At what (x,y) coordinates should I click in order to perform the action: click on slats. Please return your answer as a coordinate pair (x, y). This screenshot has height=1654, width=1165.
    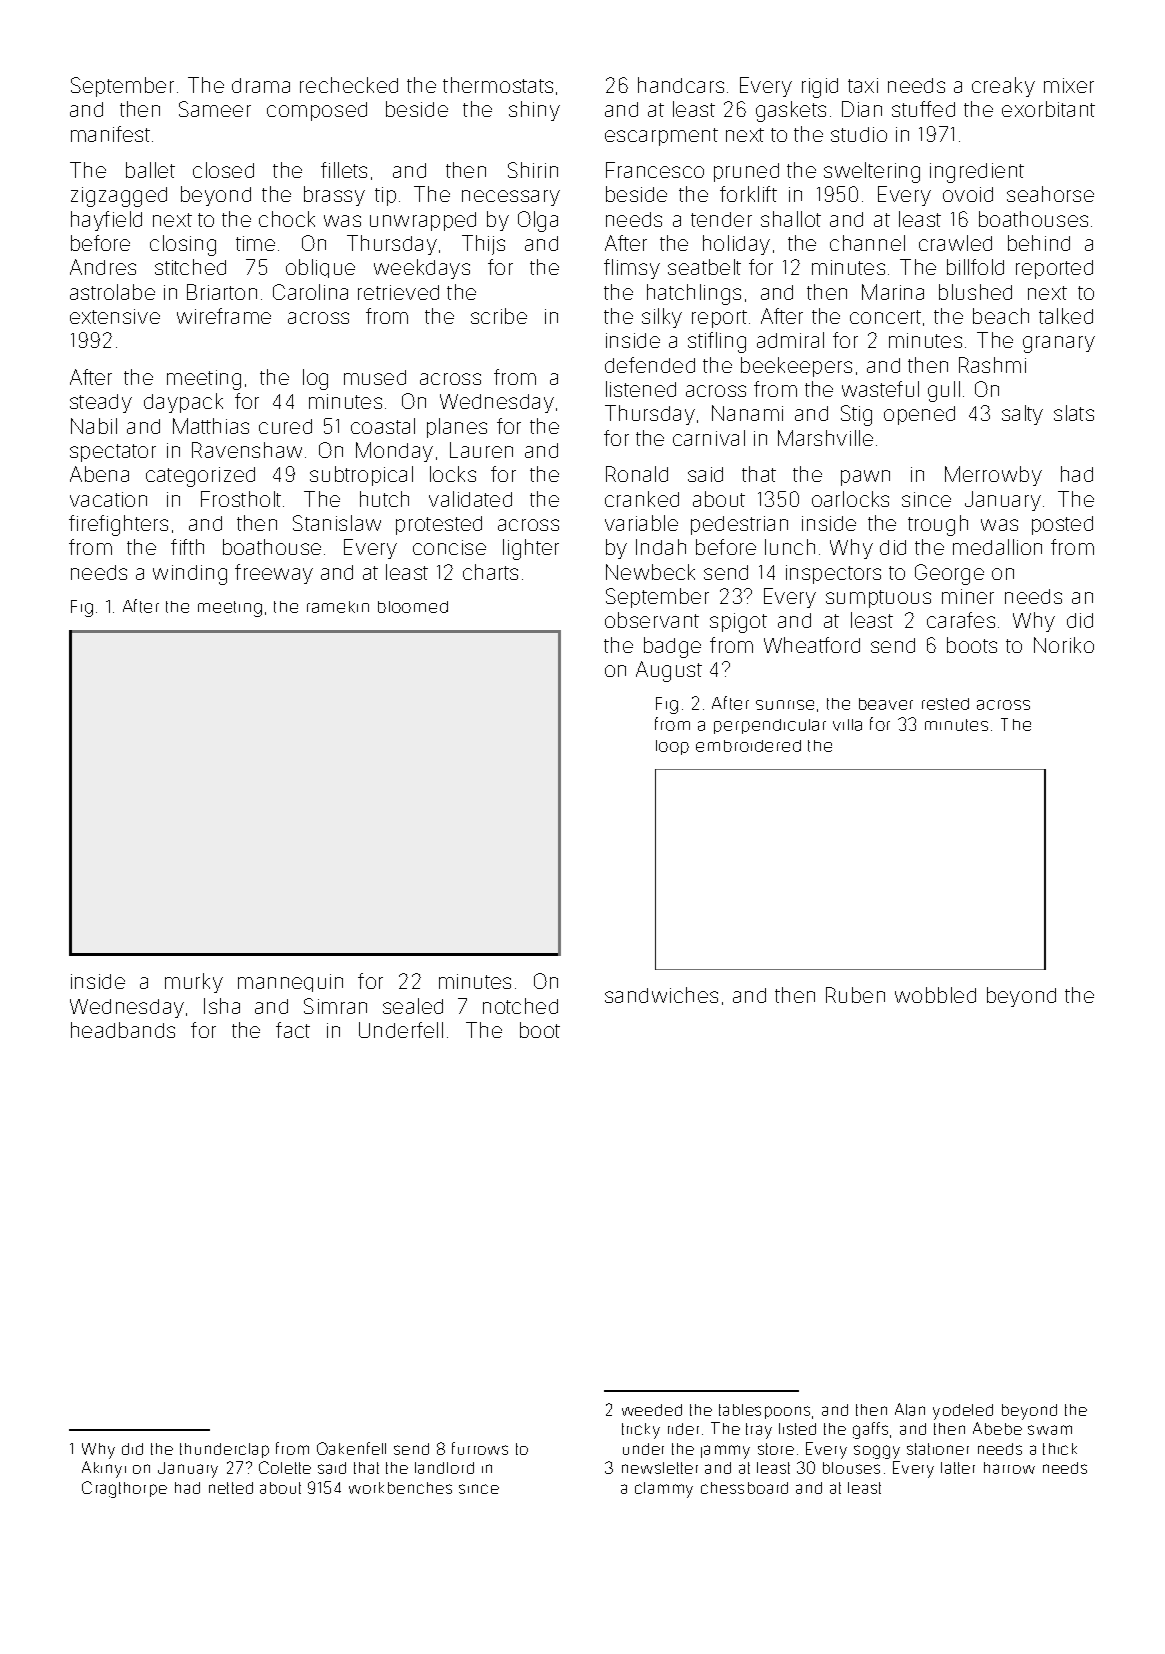
    Looking at the image, I should click on (1074, 413).
